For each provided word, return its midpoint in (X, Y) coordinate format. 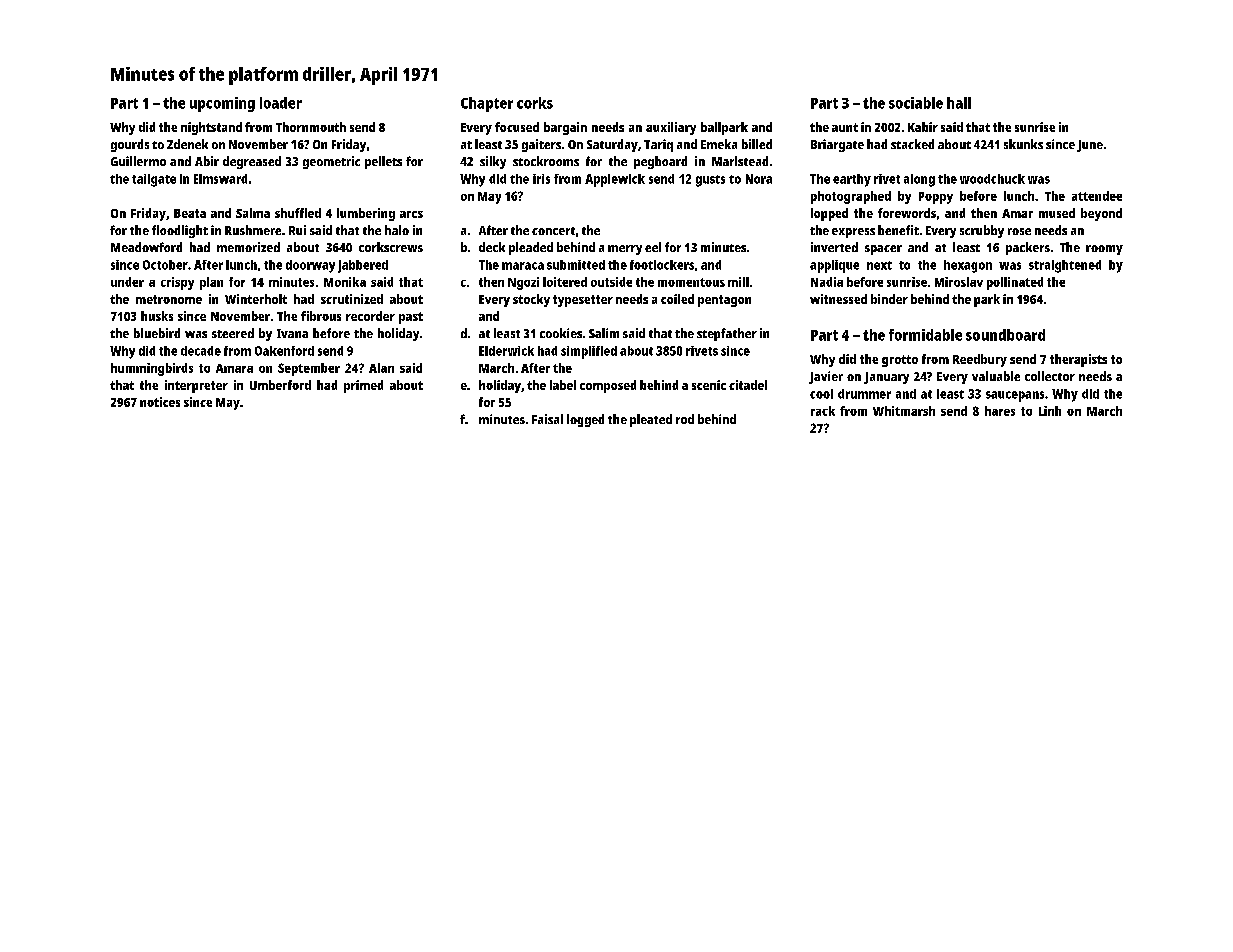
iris (541, 179)
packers (1028, 248)
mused (1057, 213)
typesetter (583, 301)
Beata (190, 213)
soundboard (1005, 335)
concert (553, 231)
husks (157, 316)
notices (160, 402)
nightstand (211, 128)
